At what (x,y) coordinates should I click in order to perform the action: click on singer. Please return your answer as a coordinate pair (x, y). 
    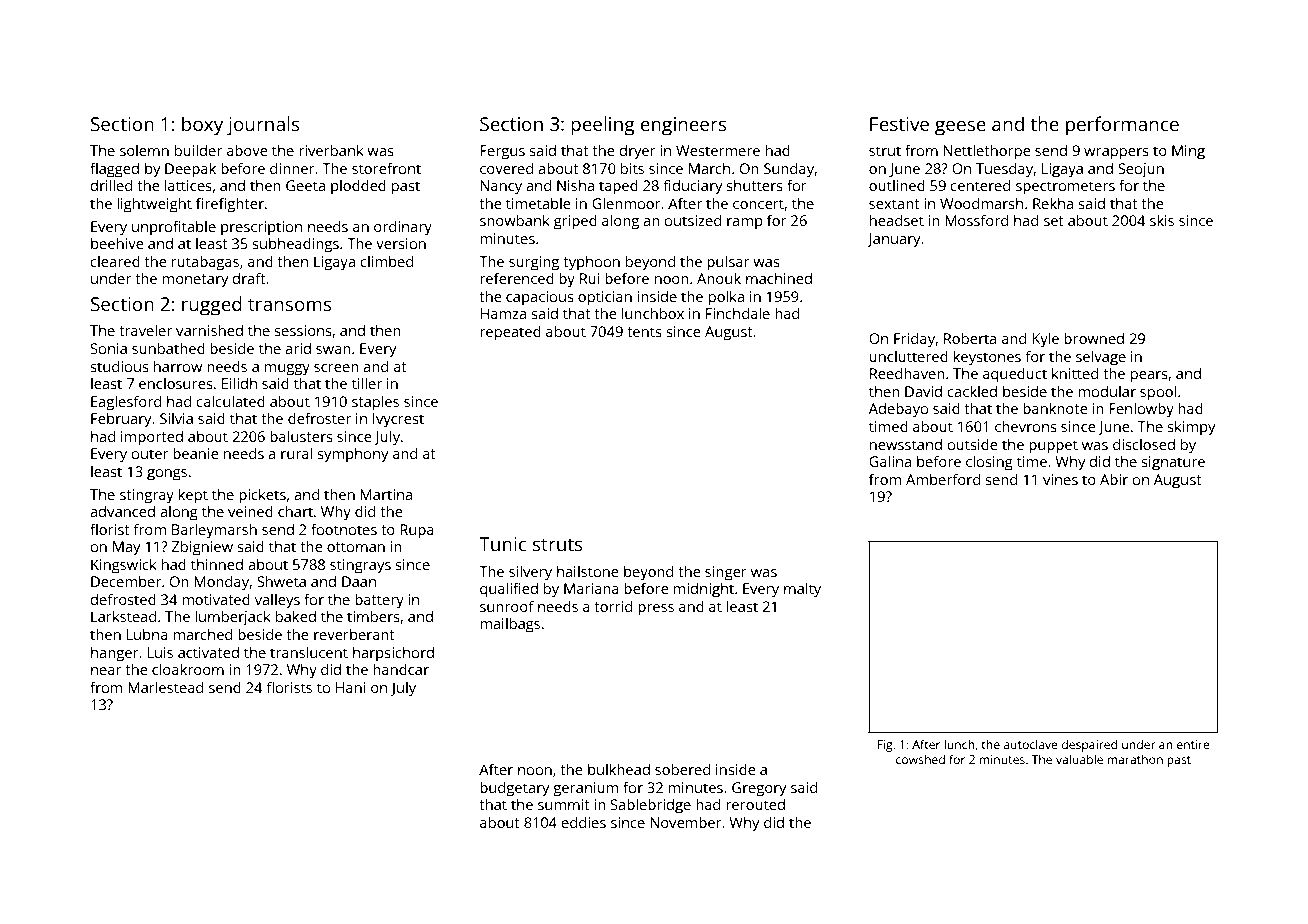
    Looking at the image, I should click on (726, 573).
